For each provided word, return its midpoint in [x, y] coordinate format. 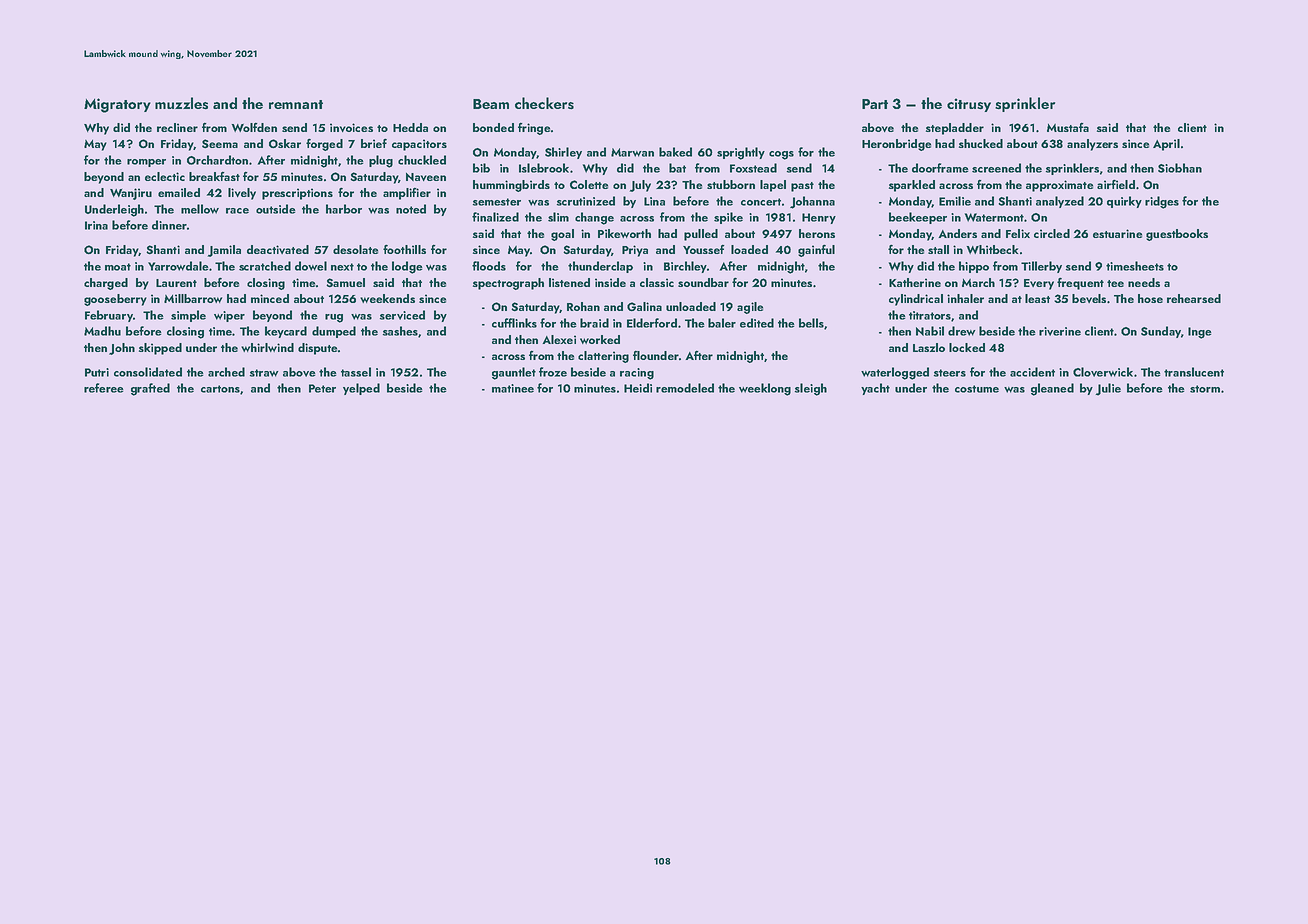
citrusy [969, 105]
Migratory [117, 105]
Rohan [583, 306]
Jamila [224, 251]
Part [875, 104]
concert [761, 202]
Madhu [102, 331]
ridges [1162, 202]
